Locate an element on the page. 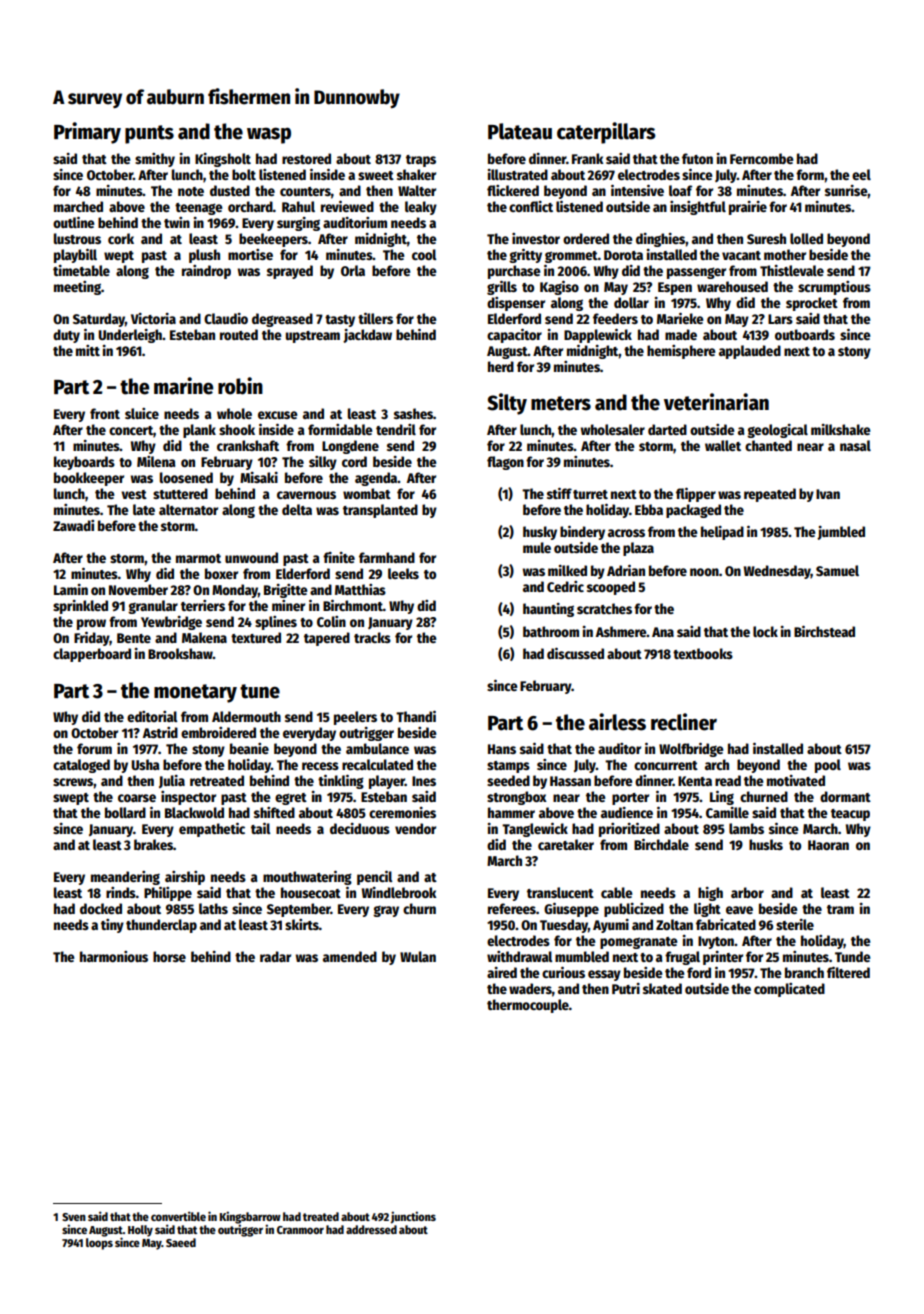  Kingsbarrow is located at coordinates (250, 1217).
